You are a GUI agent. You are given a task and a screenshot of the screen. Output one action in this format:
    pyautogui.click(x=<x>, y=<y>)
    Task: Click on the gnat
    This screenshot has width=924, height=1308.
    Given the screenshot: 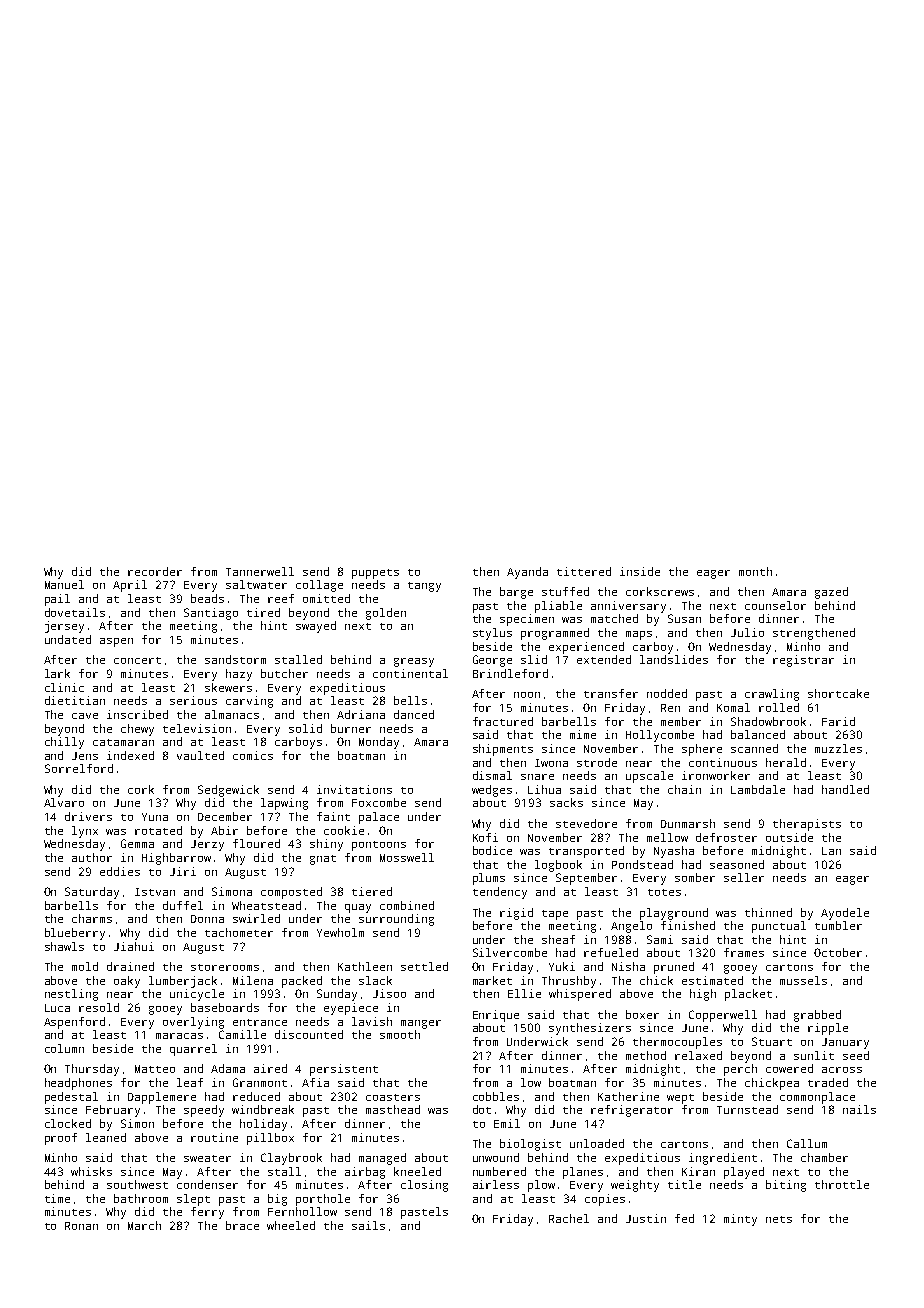 What is the action you would take?
    pyautogui.click(x=323, y=860)
